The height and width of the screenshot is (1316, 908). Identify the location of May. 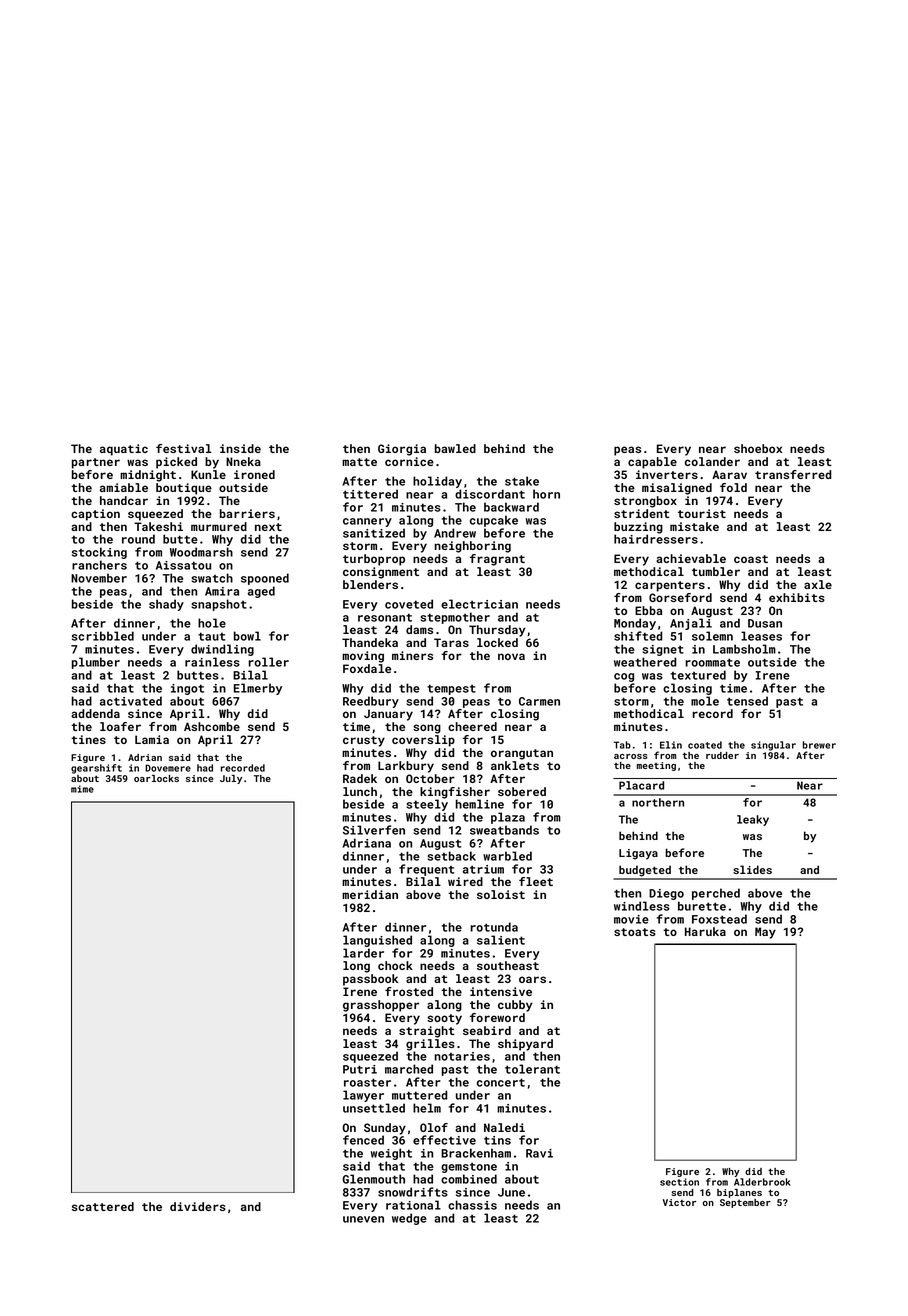
(765, 933).
